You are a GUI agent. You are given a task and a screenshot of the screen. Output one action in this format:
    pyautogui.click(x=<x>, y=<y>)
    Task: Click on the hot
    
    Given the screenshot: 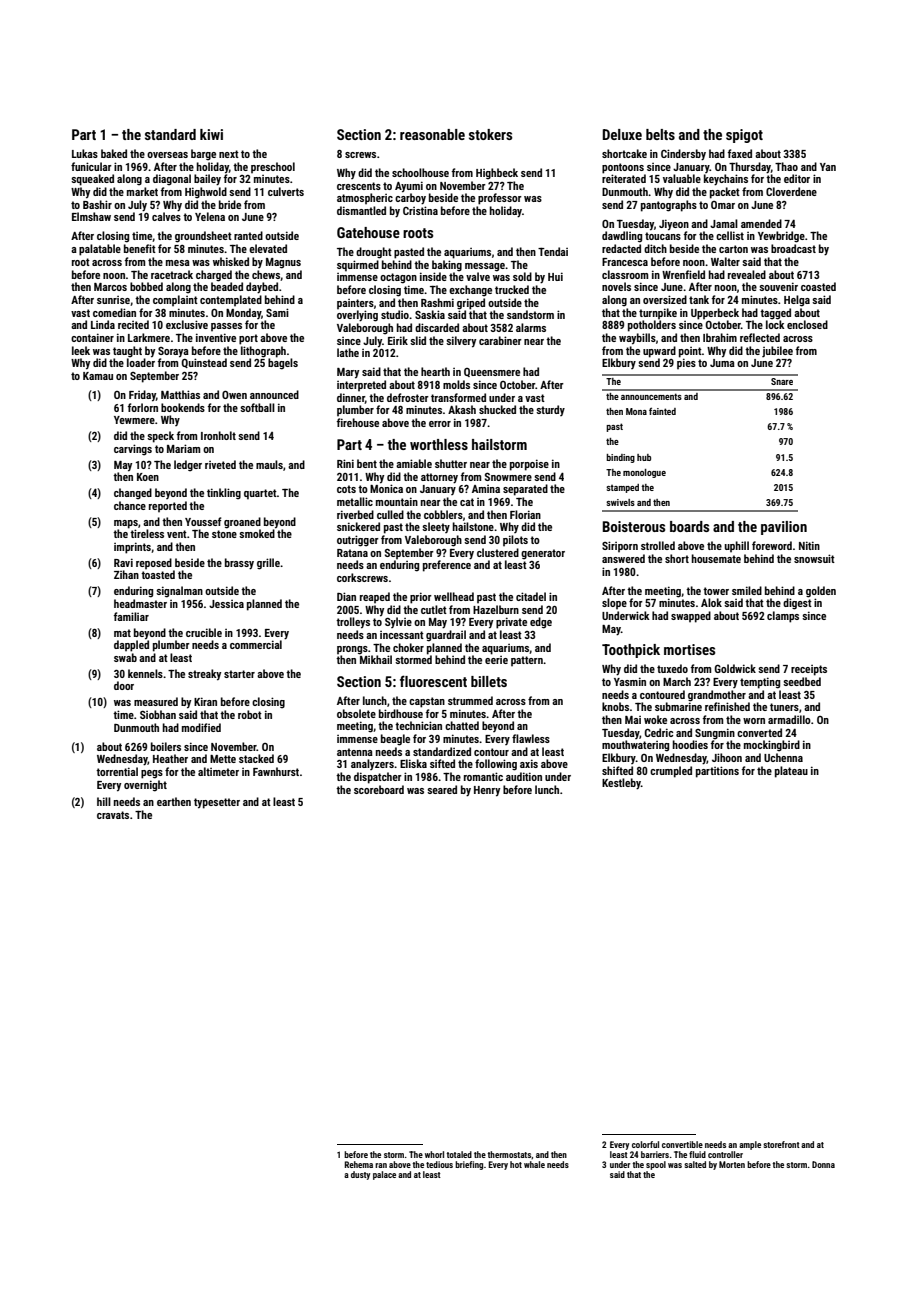 What is the action you would take?
    pyautogui.click(x=516, y=1164)
